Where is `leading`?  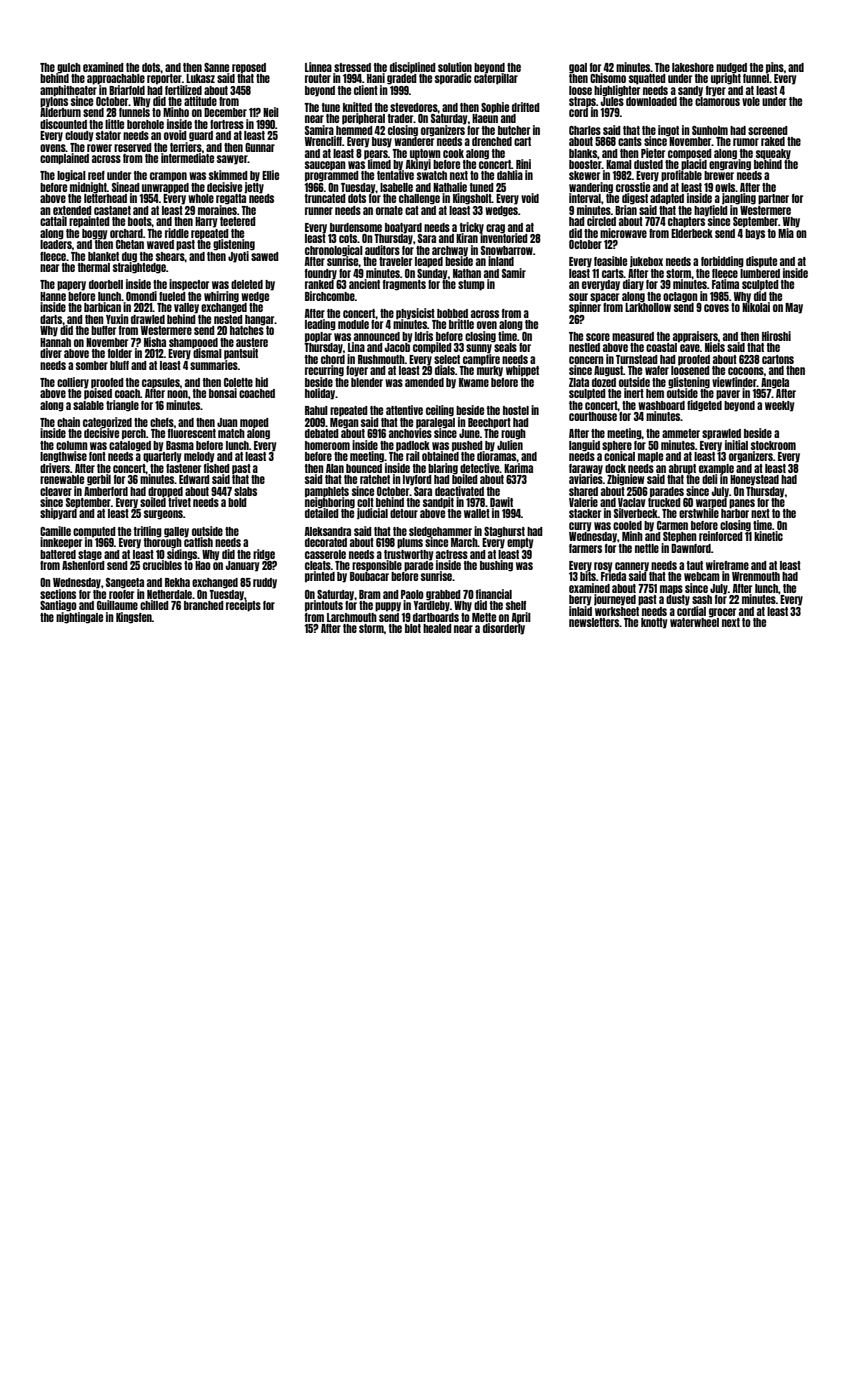
leading is located at coordinates (320, 325).
